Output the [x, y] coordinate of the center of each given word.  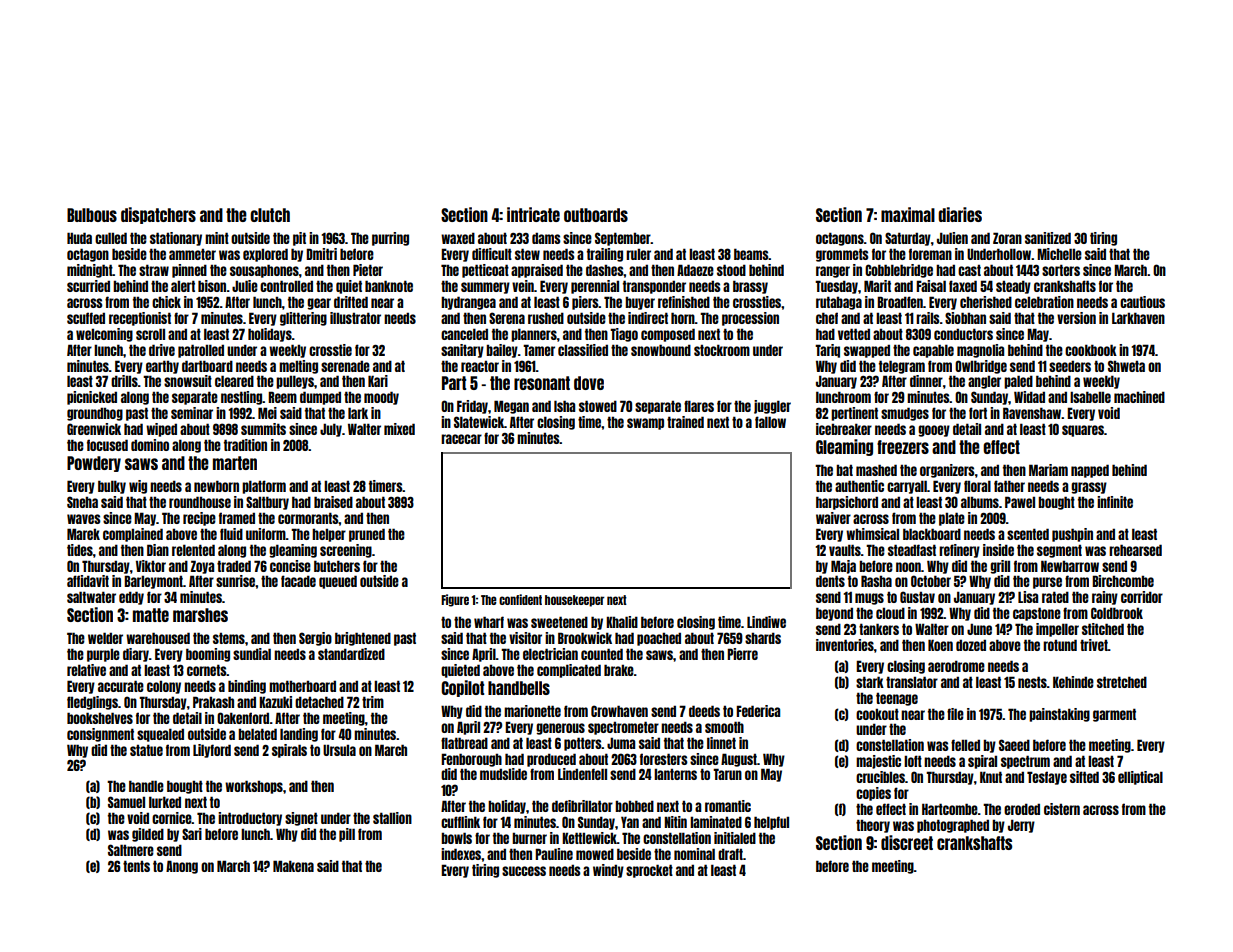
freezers [903, 447]
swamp [645, 424]
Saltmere [131, 850]
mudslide [503, 774]
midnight [90, 271]
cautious [1142, 302]
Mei [267, 413]
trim [373, 702]
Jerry [1021, 826]
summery [485, 288]
